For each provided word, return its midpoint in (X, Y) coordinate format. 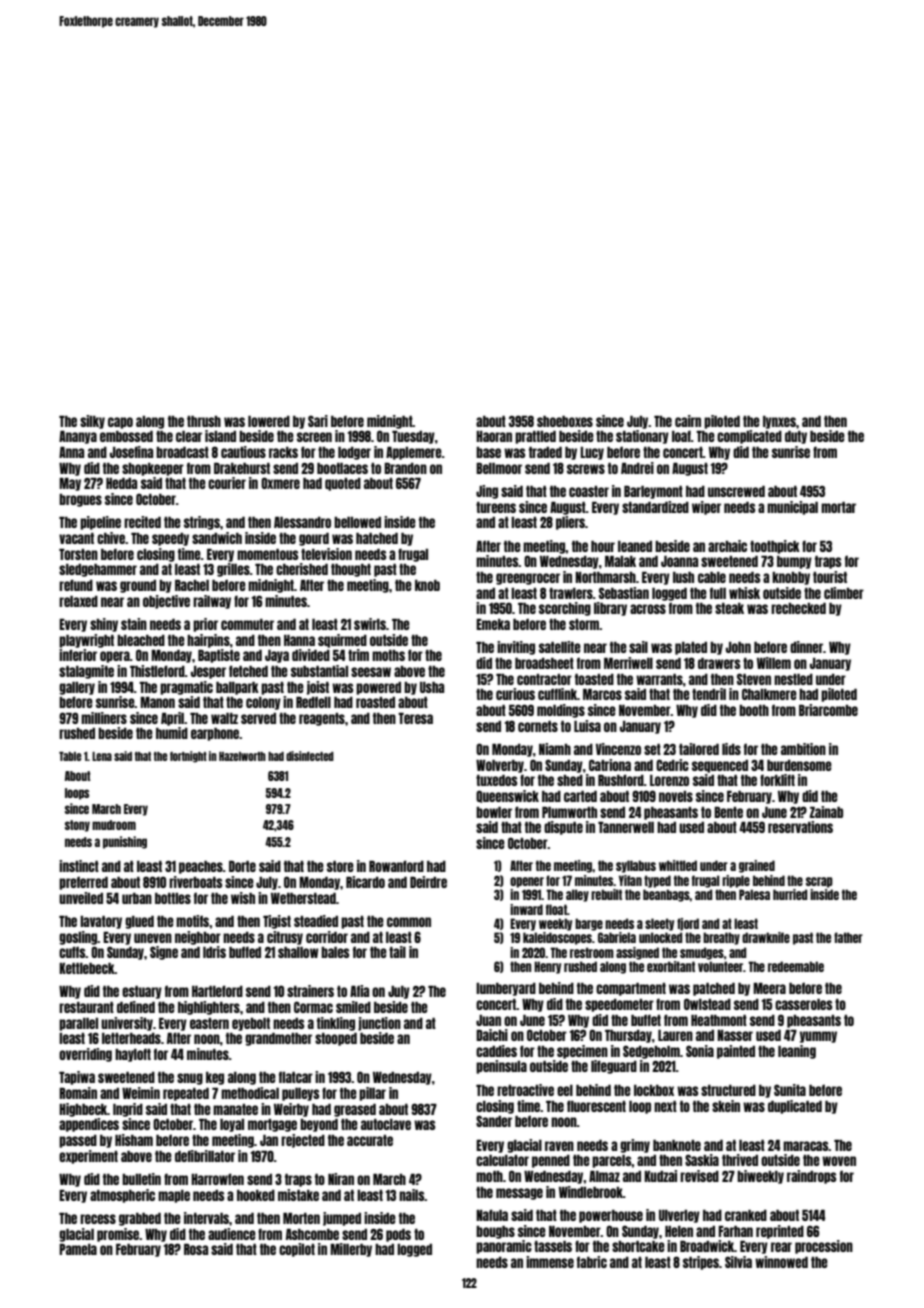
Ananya (78, 437)
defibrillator (205, 1156)
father (848, 937)
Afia (359, 991)
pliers (570, 523)
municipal (792, 508)
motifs (192, 921)
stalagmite (86, 672)
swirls (370, 624)
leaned (635, 546)
